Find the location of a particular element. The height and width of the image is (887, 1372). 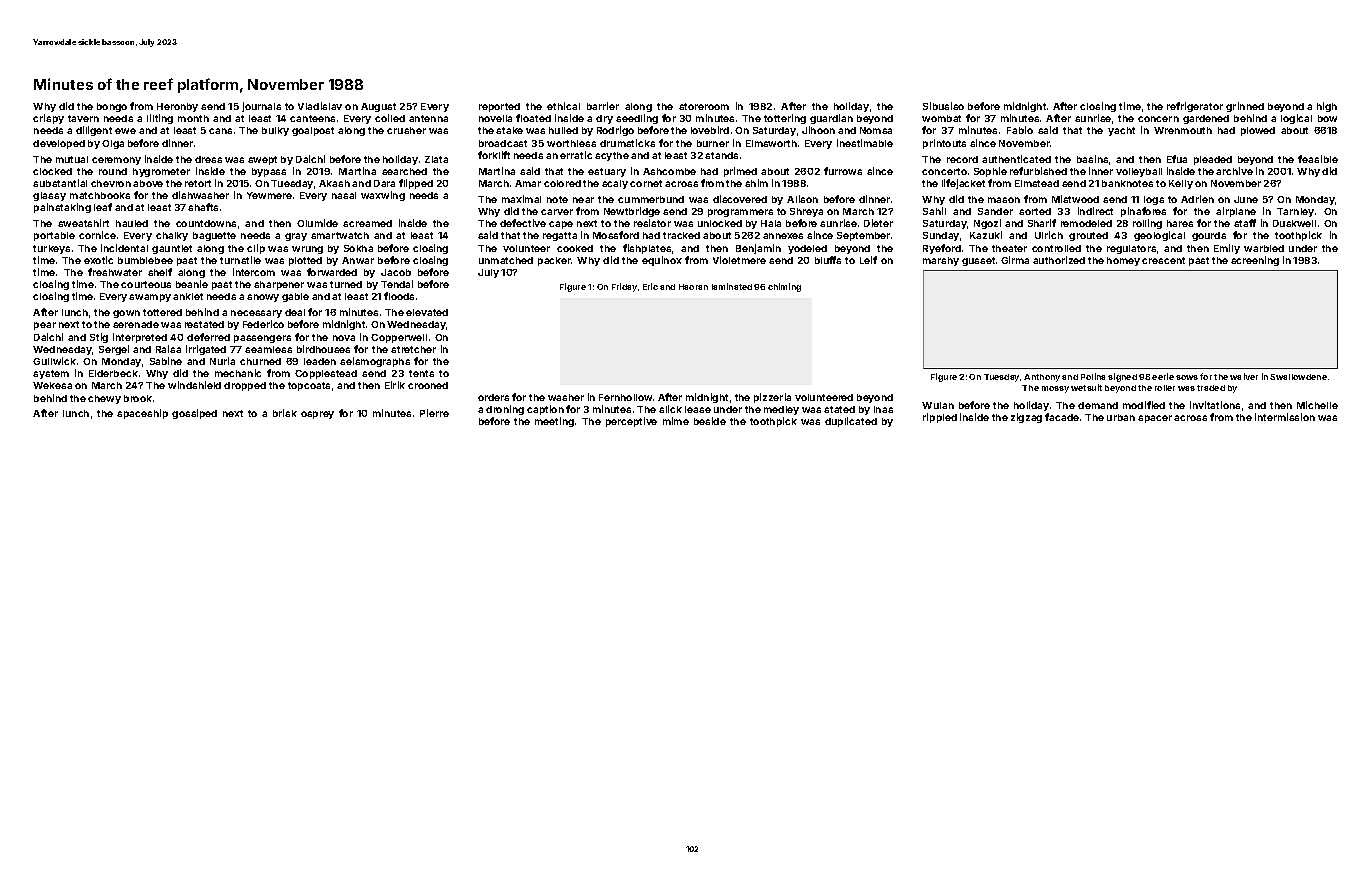

above is located at coordinates (148, 183).
